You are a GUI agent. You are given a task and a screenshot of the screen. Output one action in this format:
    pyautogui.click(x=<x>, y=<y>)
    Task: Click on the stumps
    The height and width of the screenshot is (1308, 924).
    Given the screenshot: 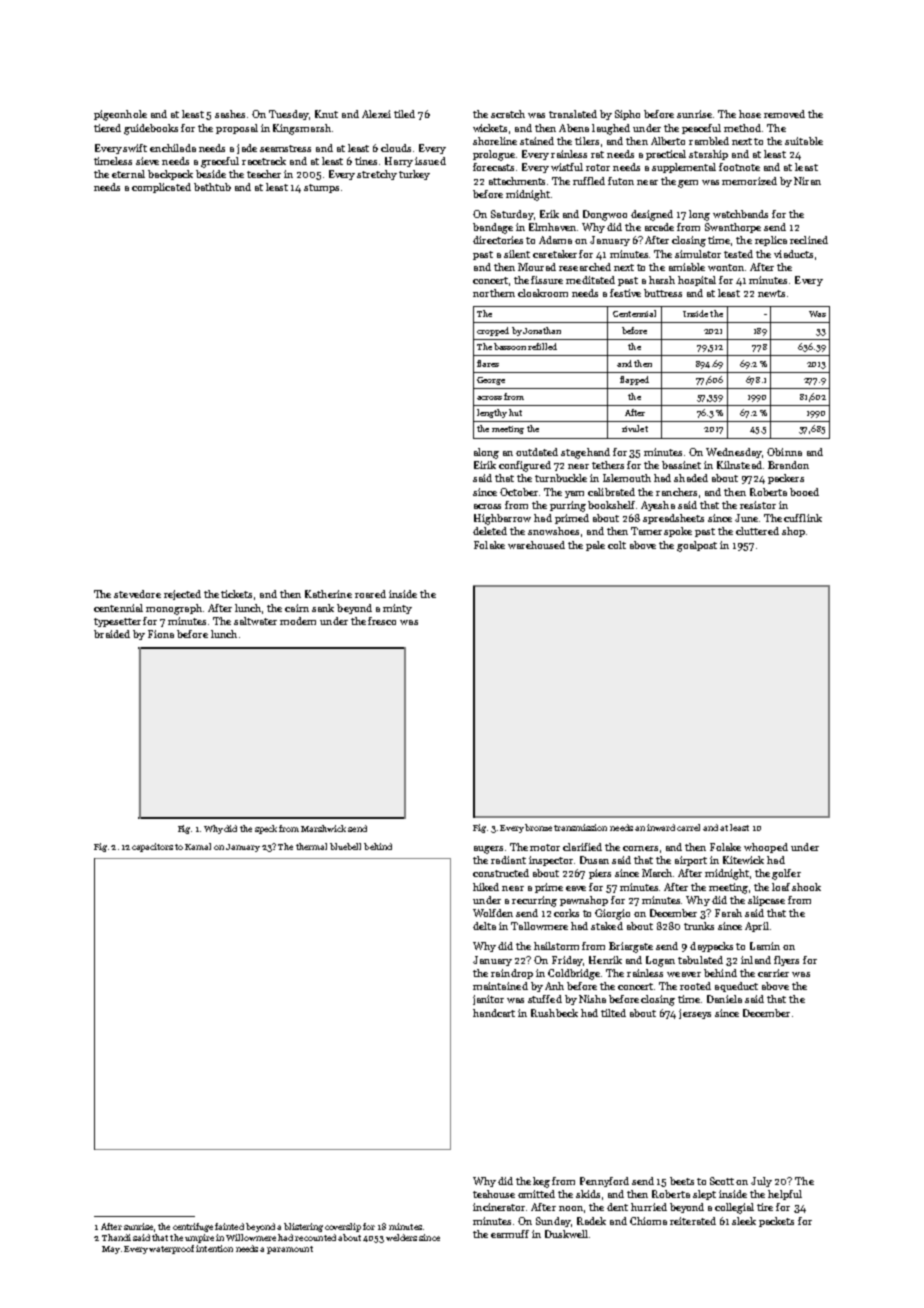 What is the action you would take?
    pyautogui.click(x=321, y=188)
